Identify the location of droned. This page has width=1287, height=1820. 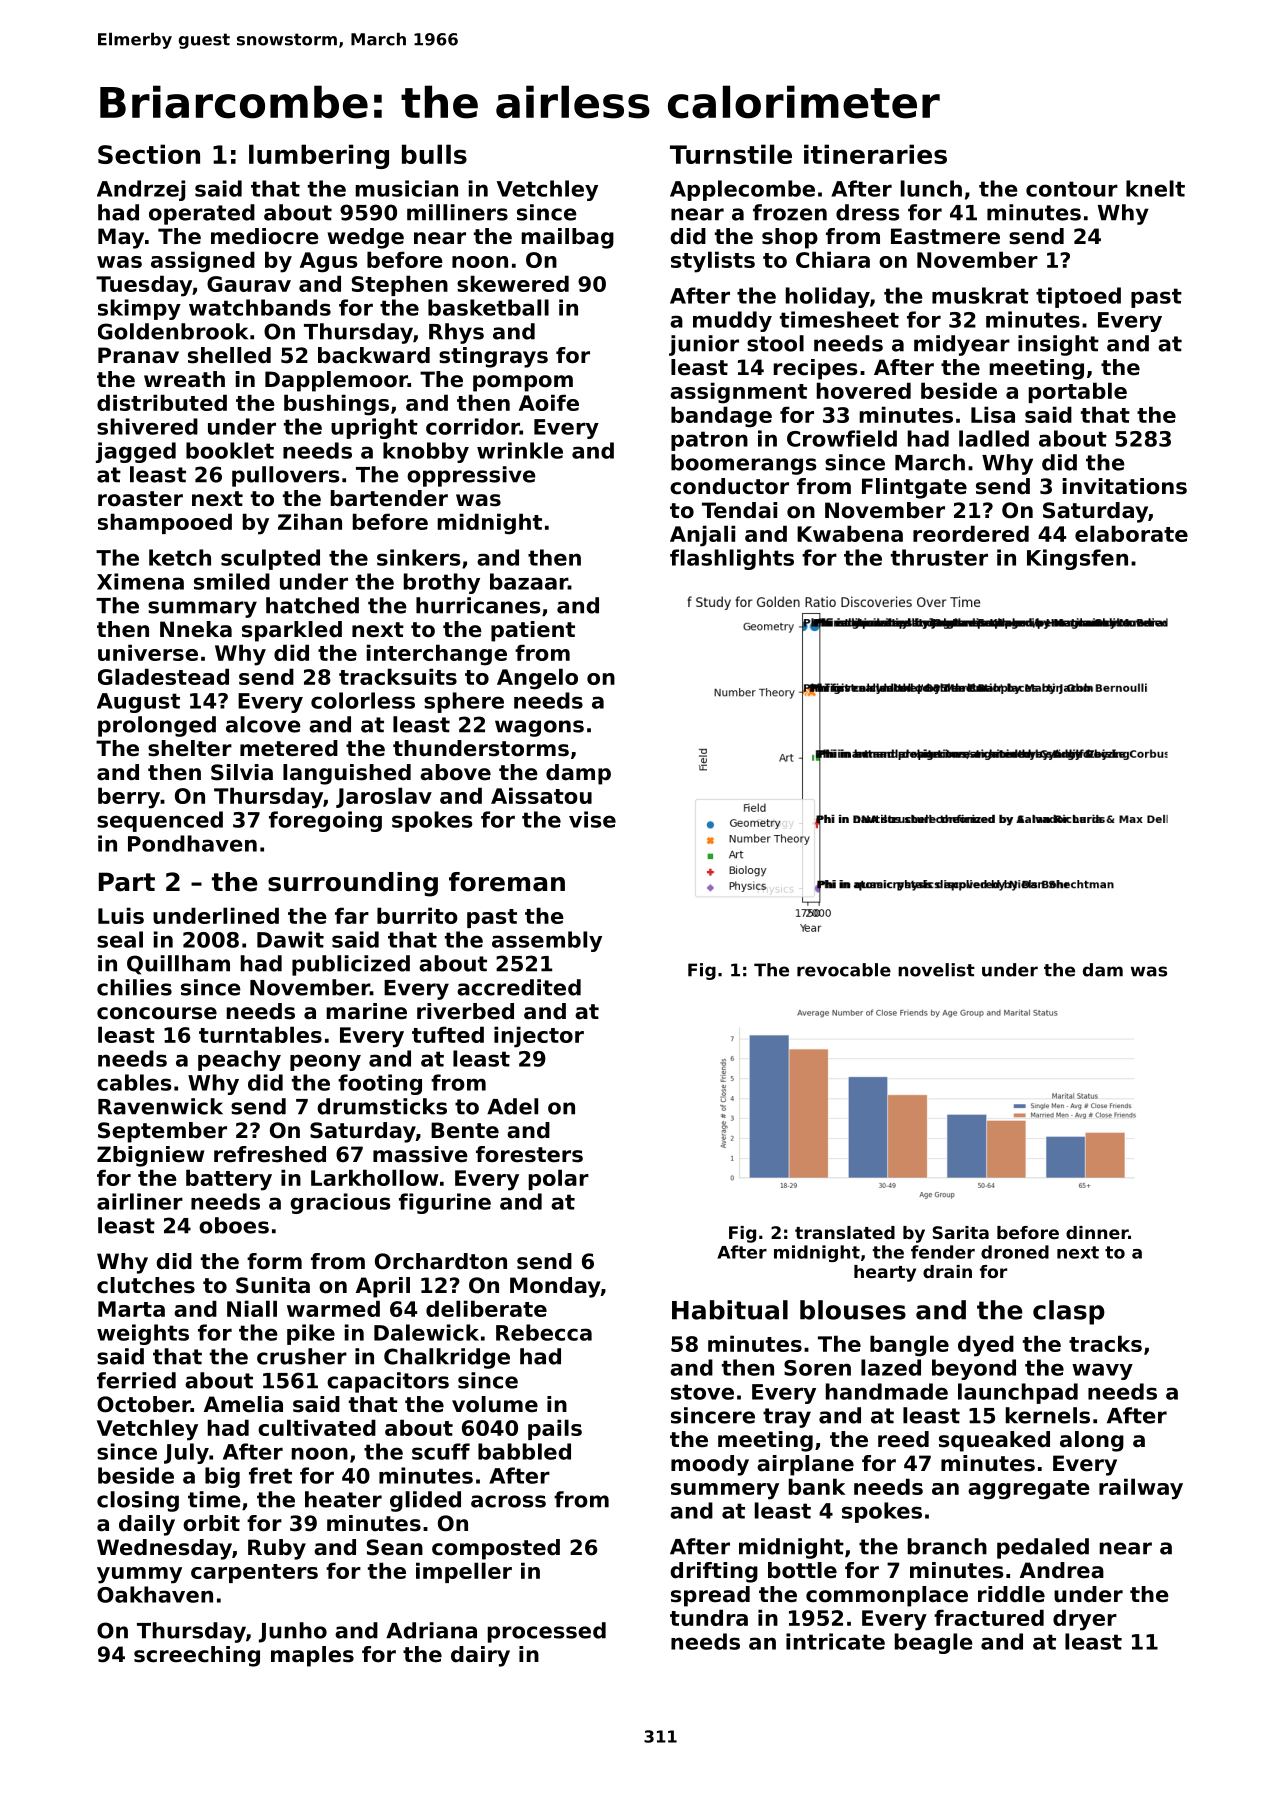
(1015, 1252).
